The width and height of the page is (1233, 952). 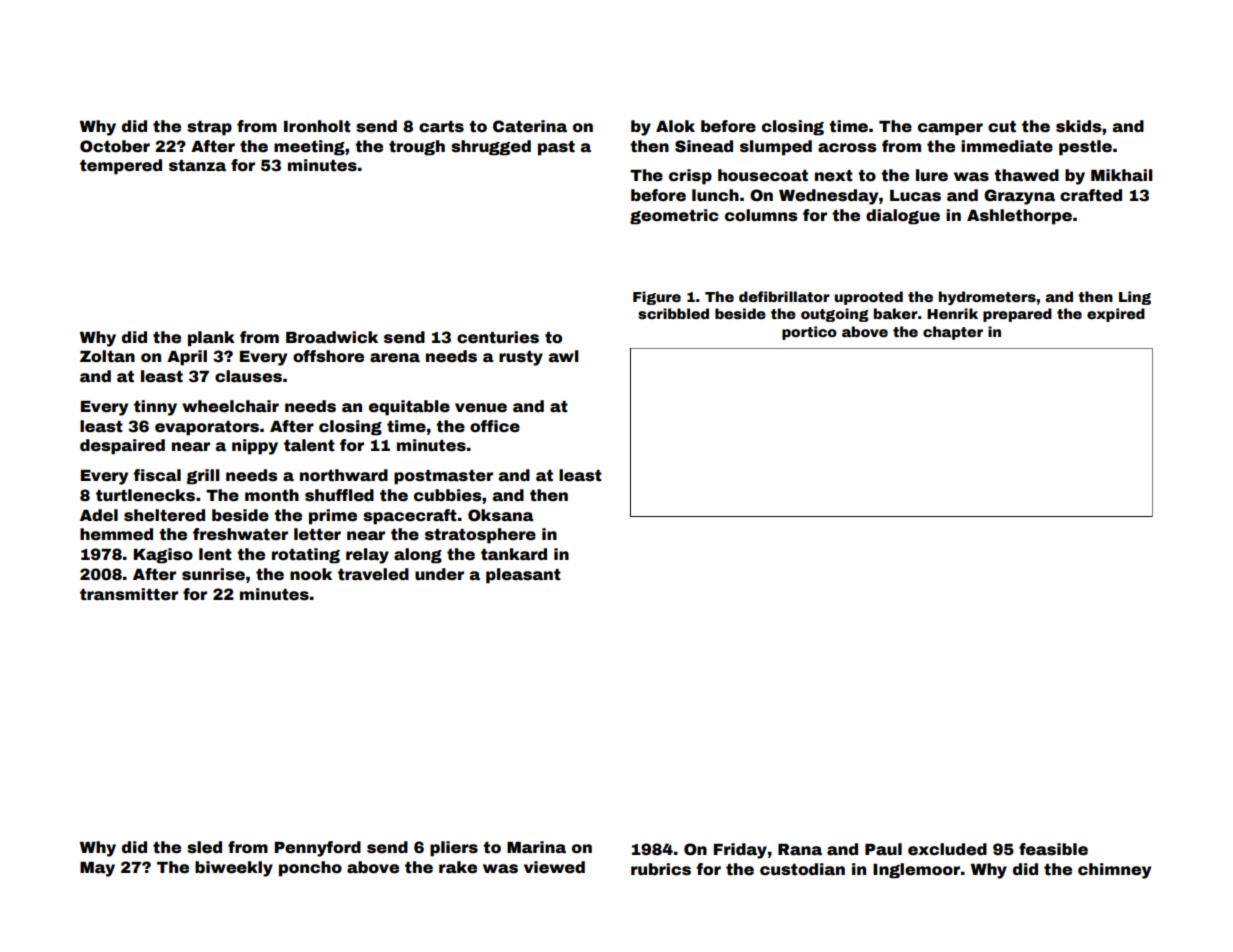 I want to click on Adel, so click(x=99, y=515).
